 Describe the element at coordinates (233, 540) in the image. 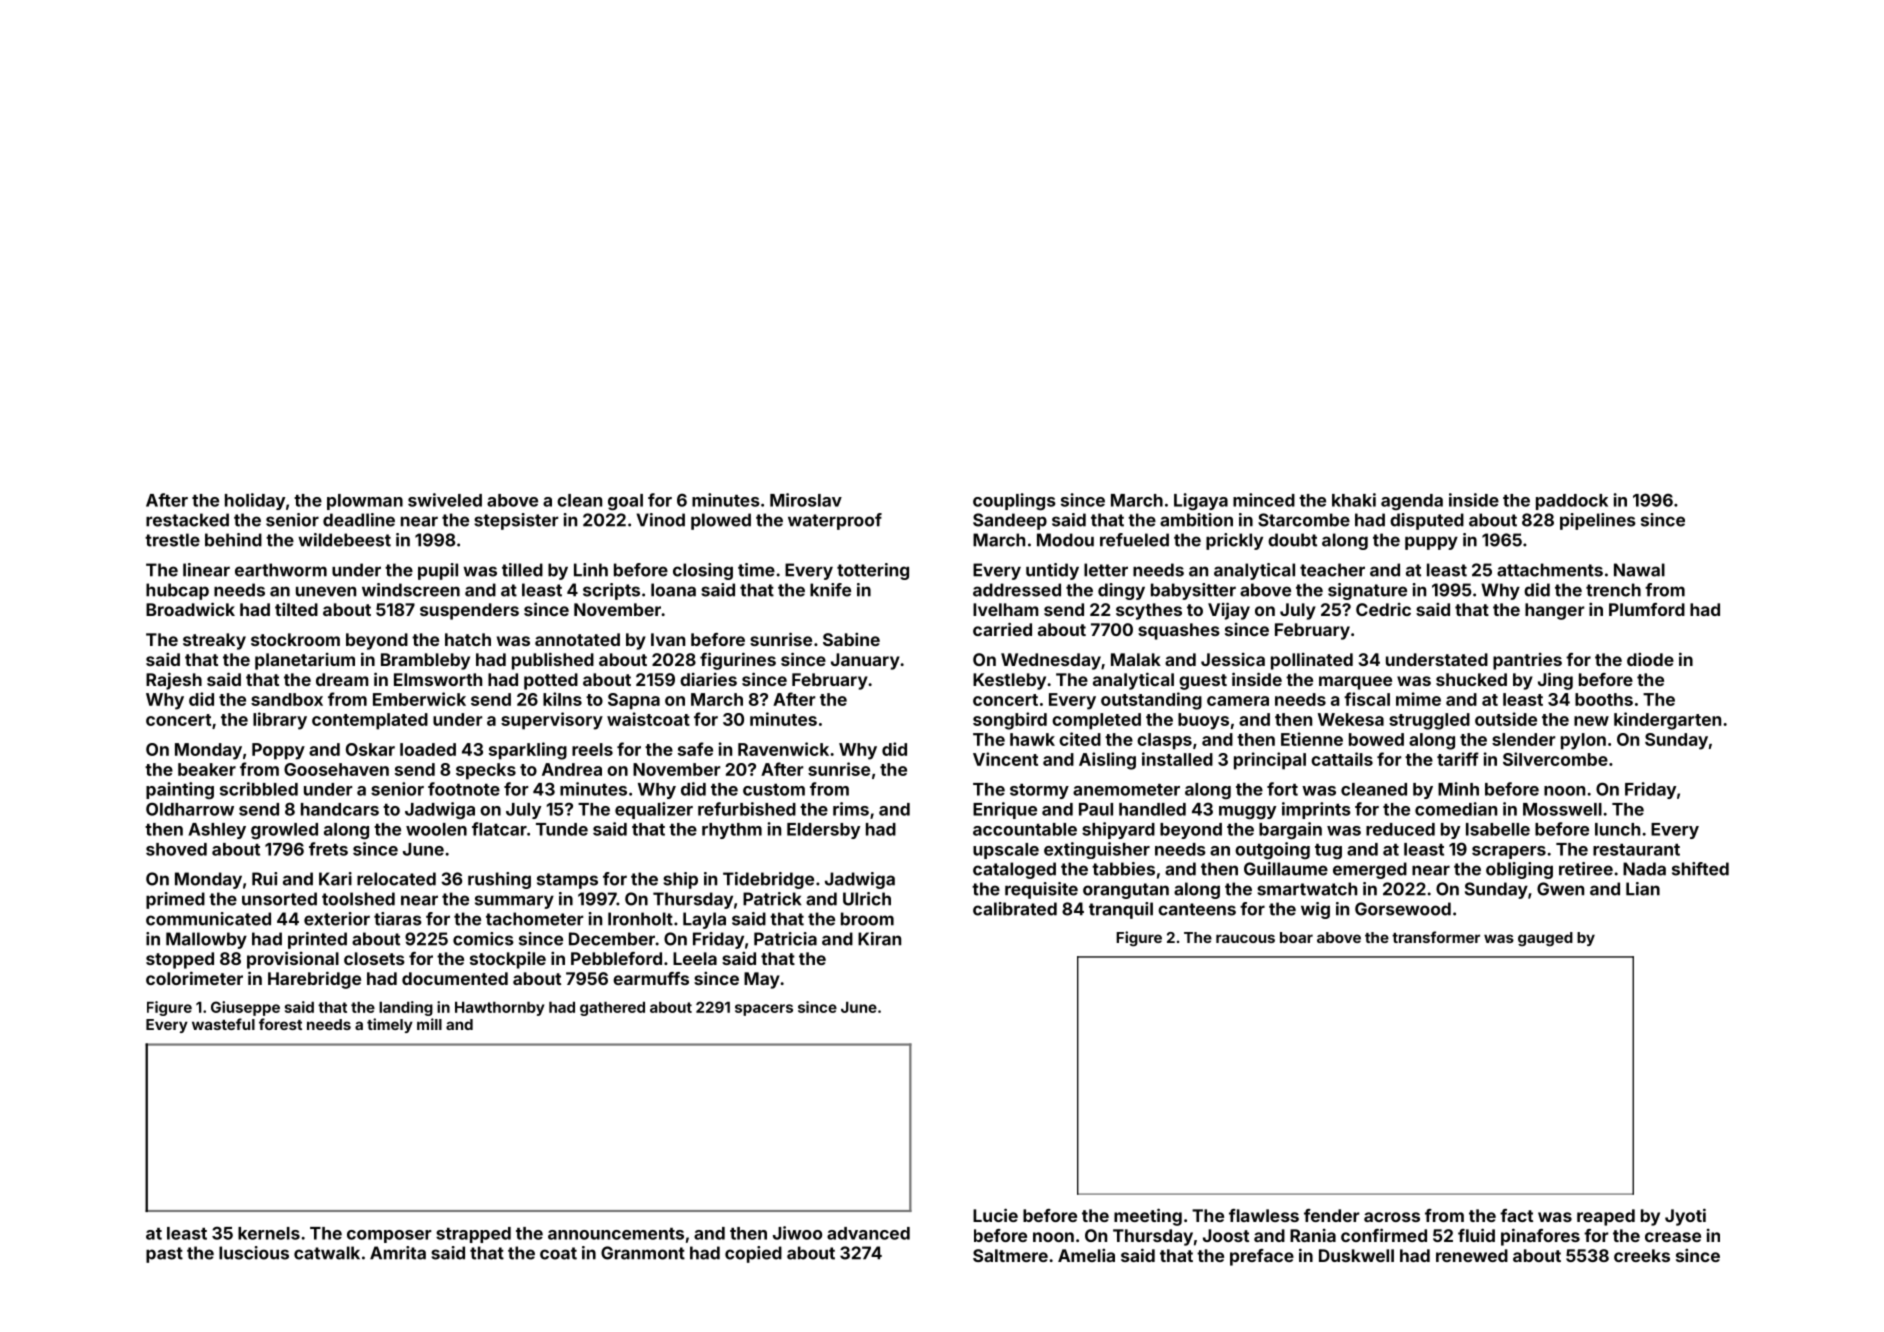

I see `behind` at that location.
